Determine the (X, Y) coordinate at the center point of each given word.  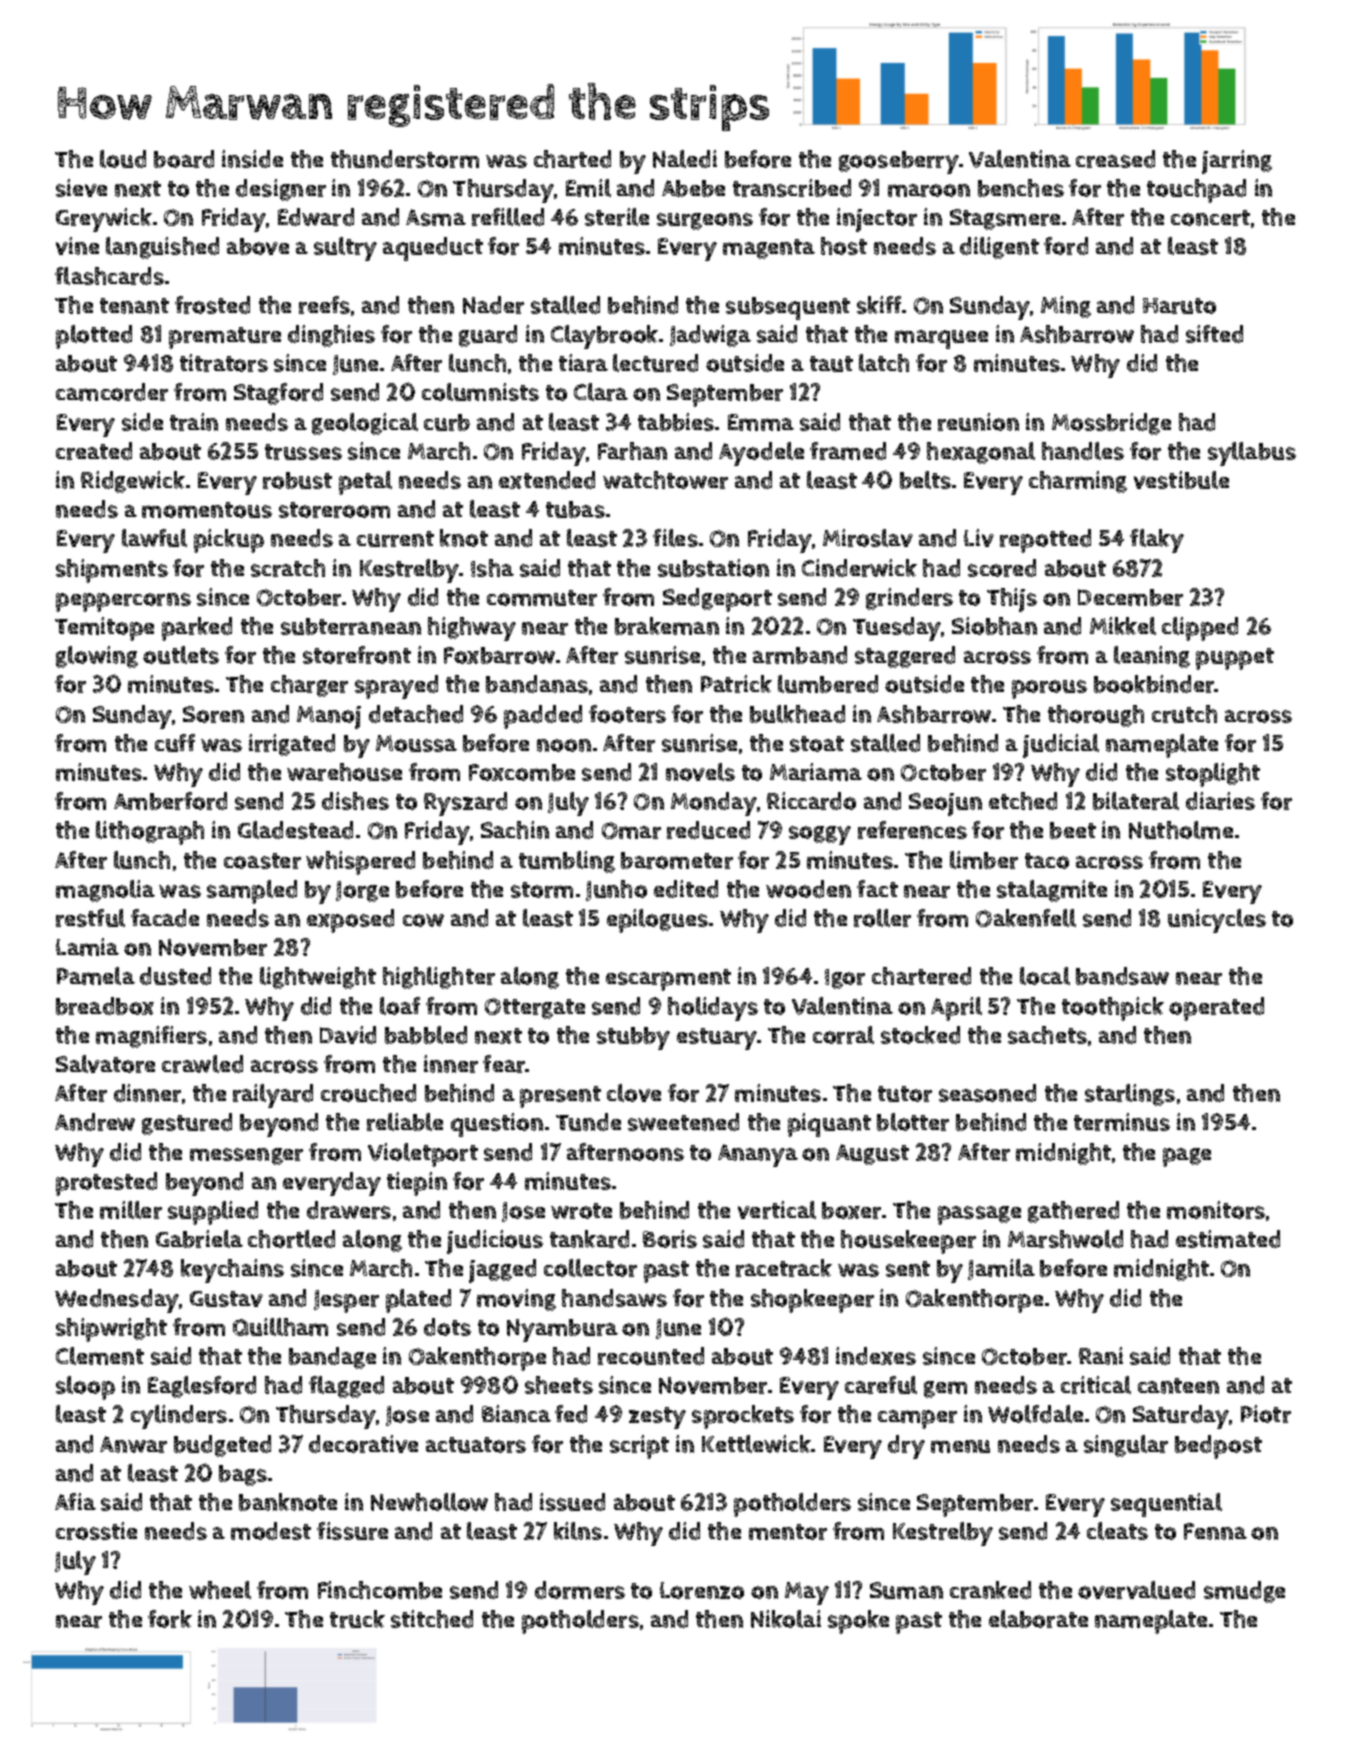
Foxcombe (522, 772)
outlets (181, 655)
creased (1115, 159)
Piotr (1266, 1414)
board (184, 159)
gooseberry (899, 162)
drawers (349, 1210)
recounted (651, 1356)
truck (357, 1619)
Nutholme (1181, 830)
